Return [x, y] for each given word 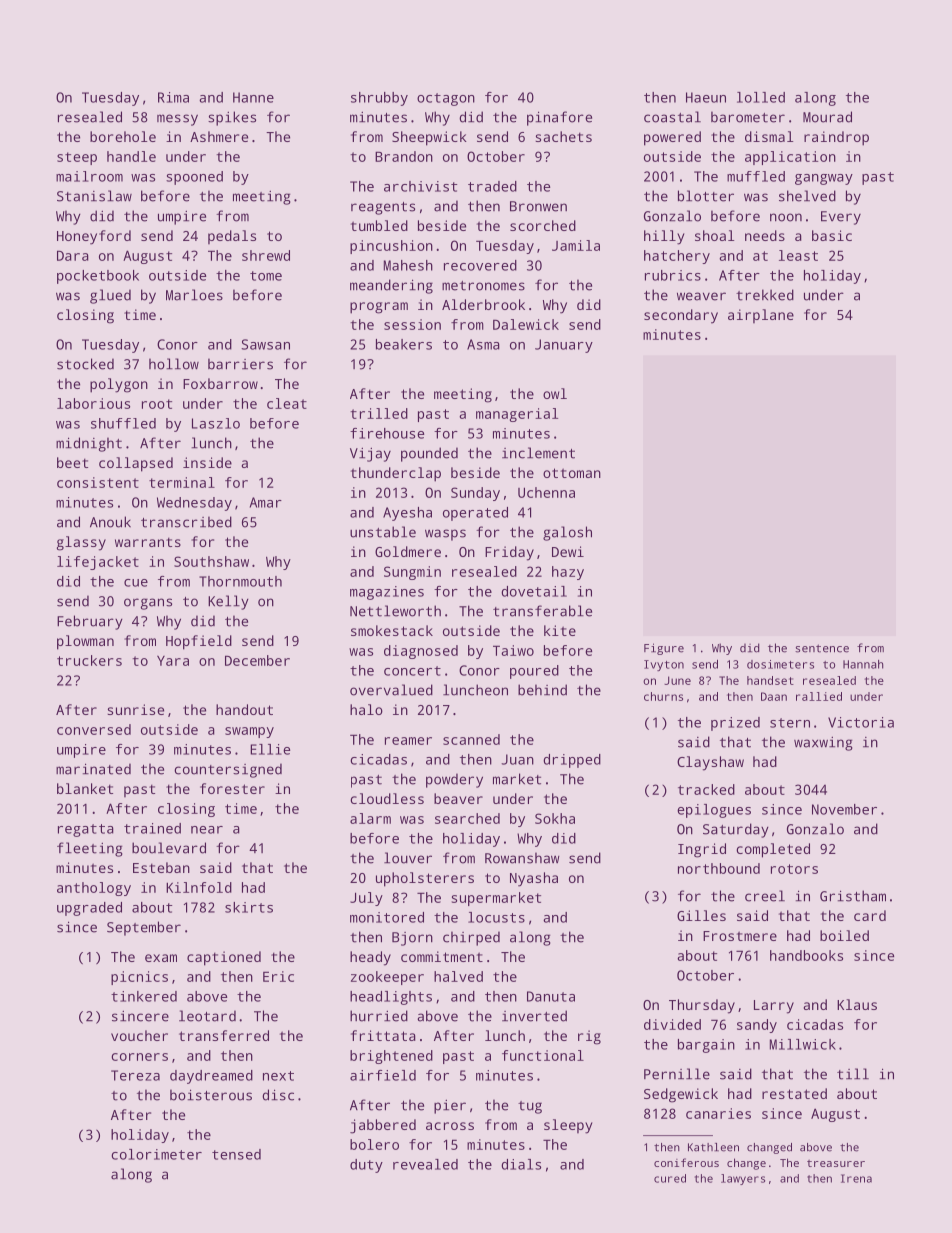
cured [670, 1178]
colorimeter [156, 1154]
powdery [454, 780]
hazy [568, 573]
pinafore [559, 118]
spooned [194, 178]
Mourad [827, 117]
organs [148, 604]
